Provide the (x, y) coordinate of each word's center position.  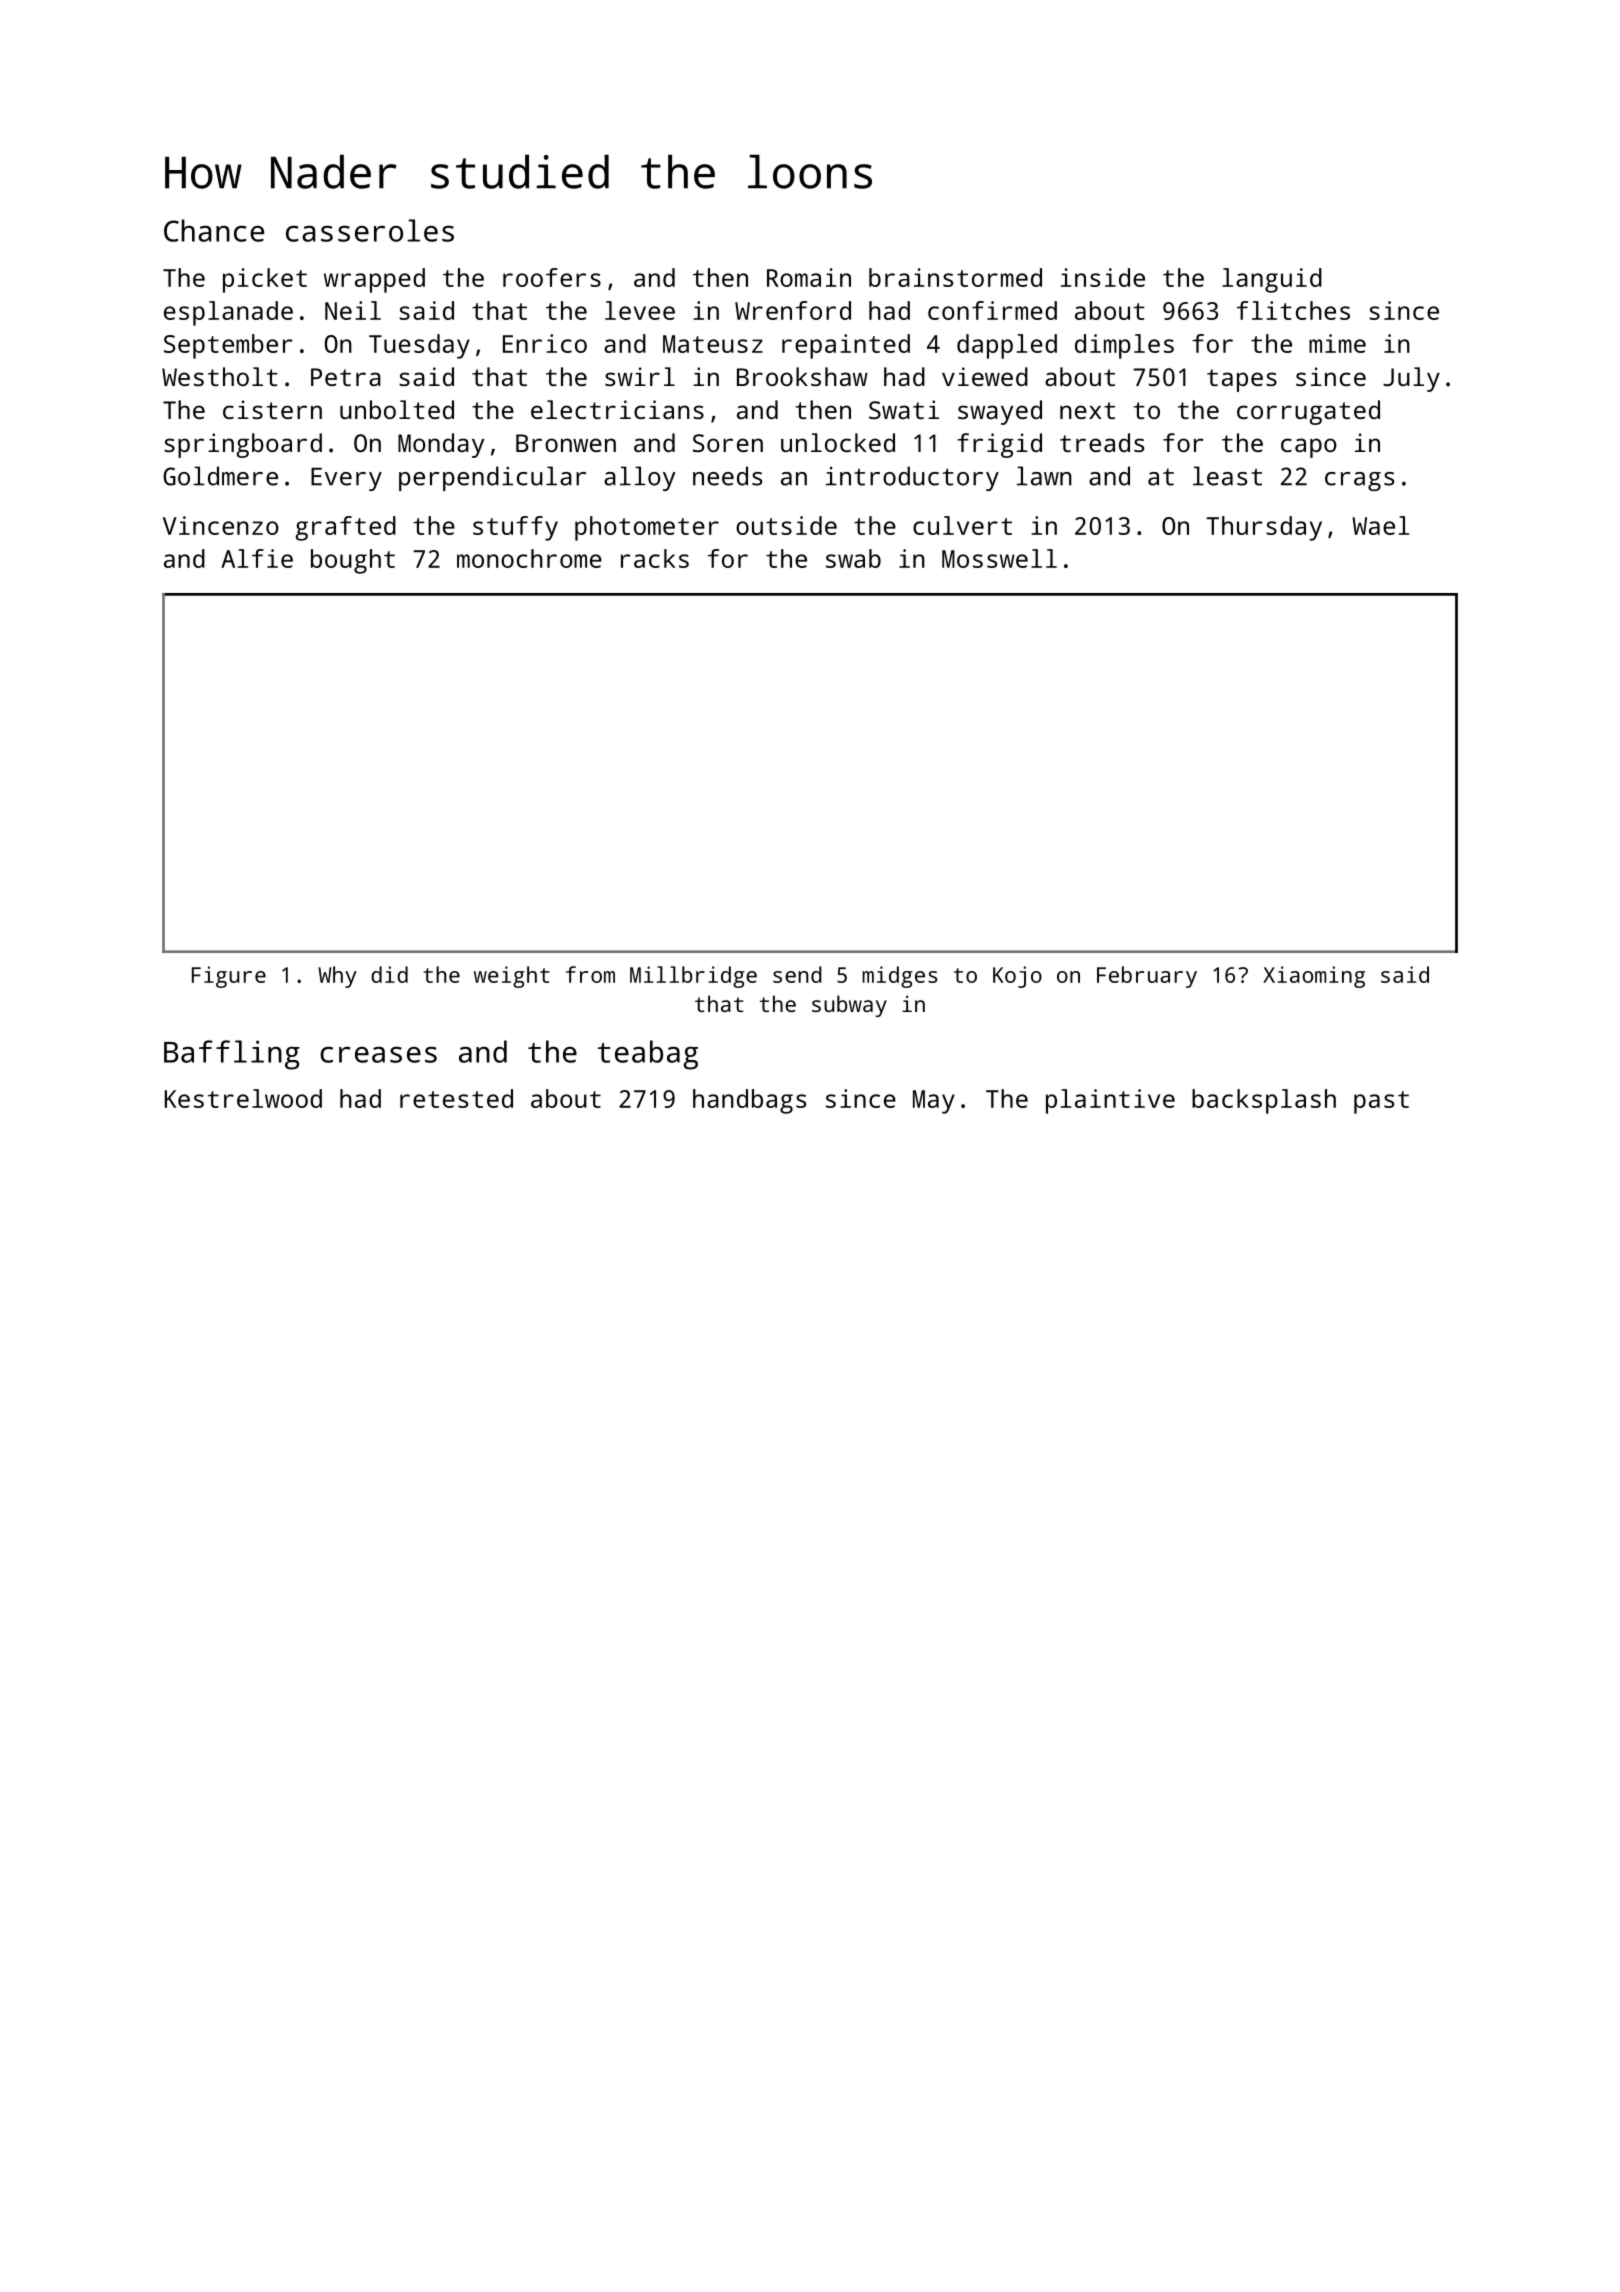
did (389, 974)
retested (456, 1098)
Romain (809, 277)
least (1227, 476)
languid (1272, 280)
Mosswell (999, 558)
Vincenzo (221, 525)
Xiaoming (1314, 977)
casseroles (370, 230)
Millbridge (693, 977)
